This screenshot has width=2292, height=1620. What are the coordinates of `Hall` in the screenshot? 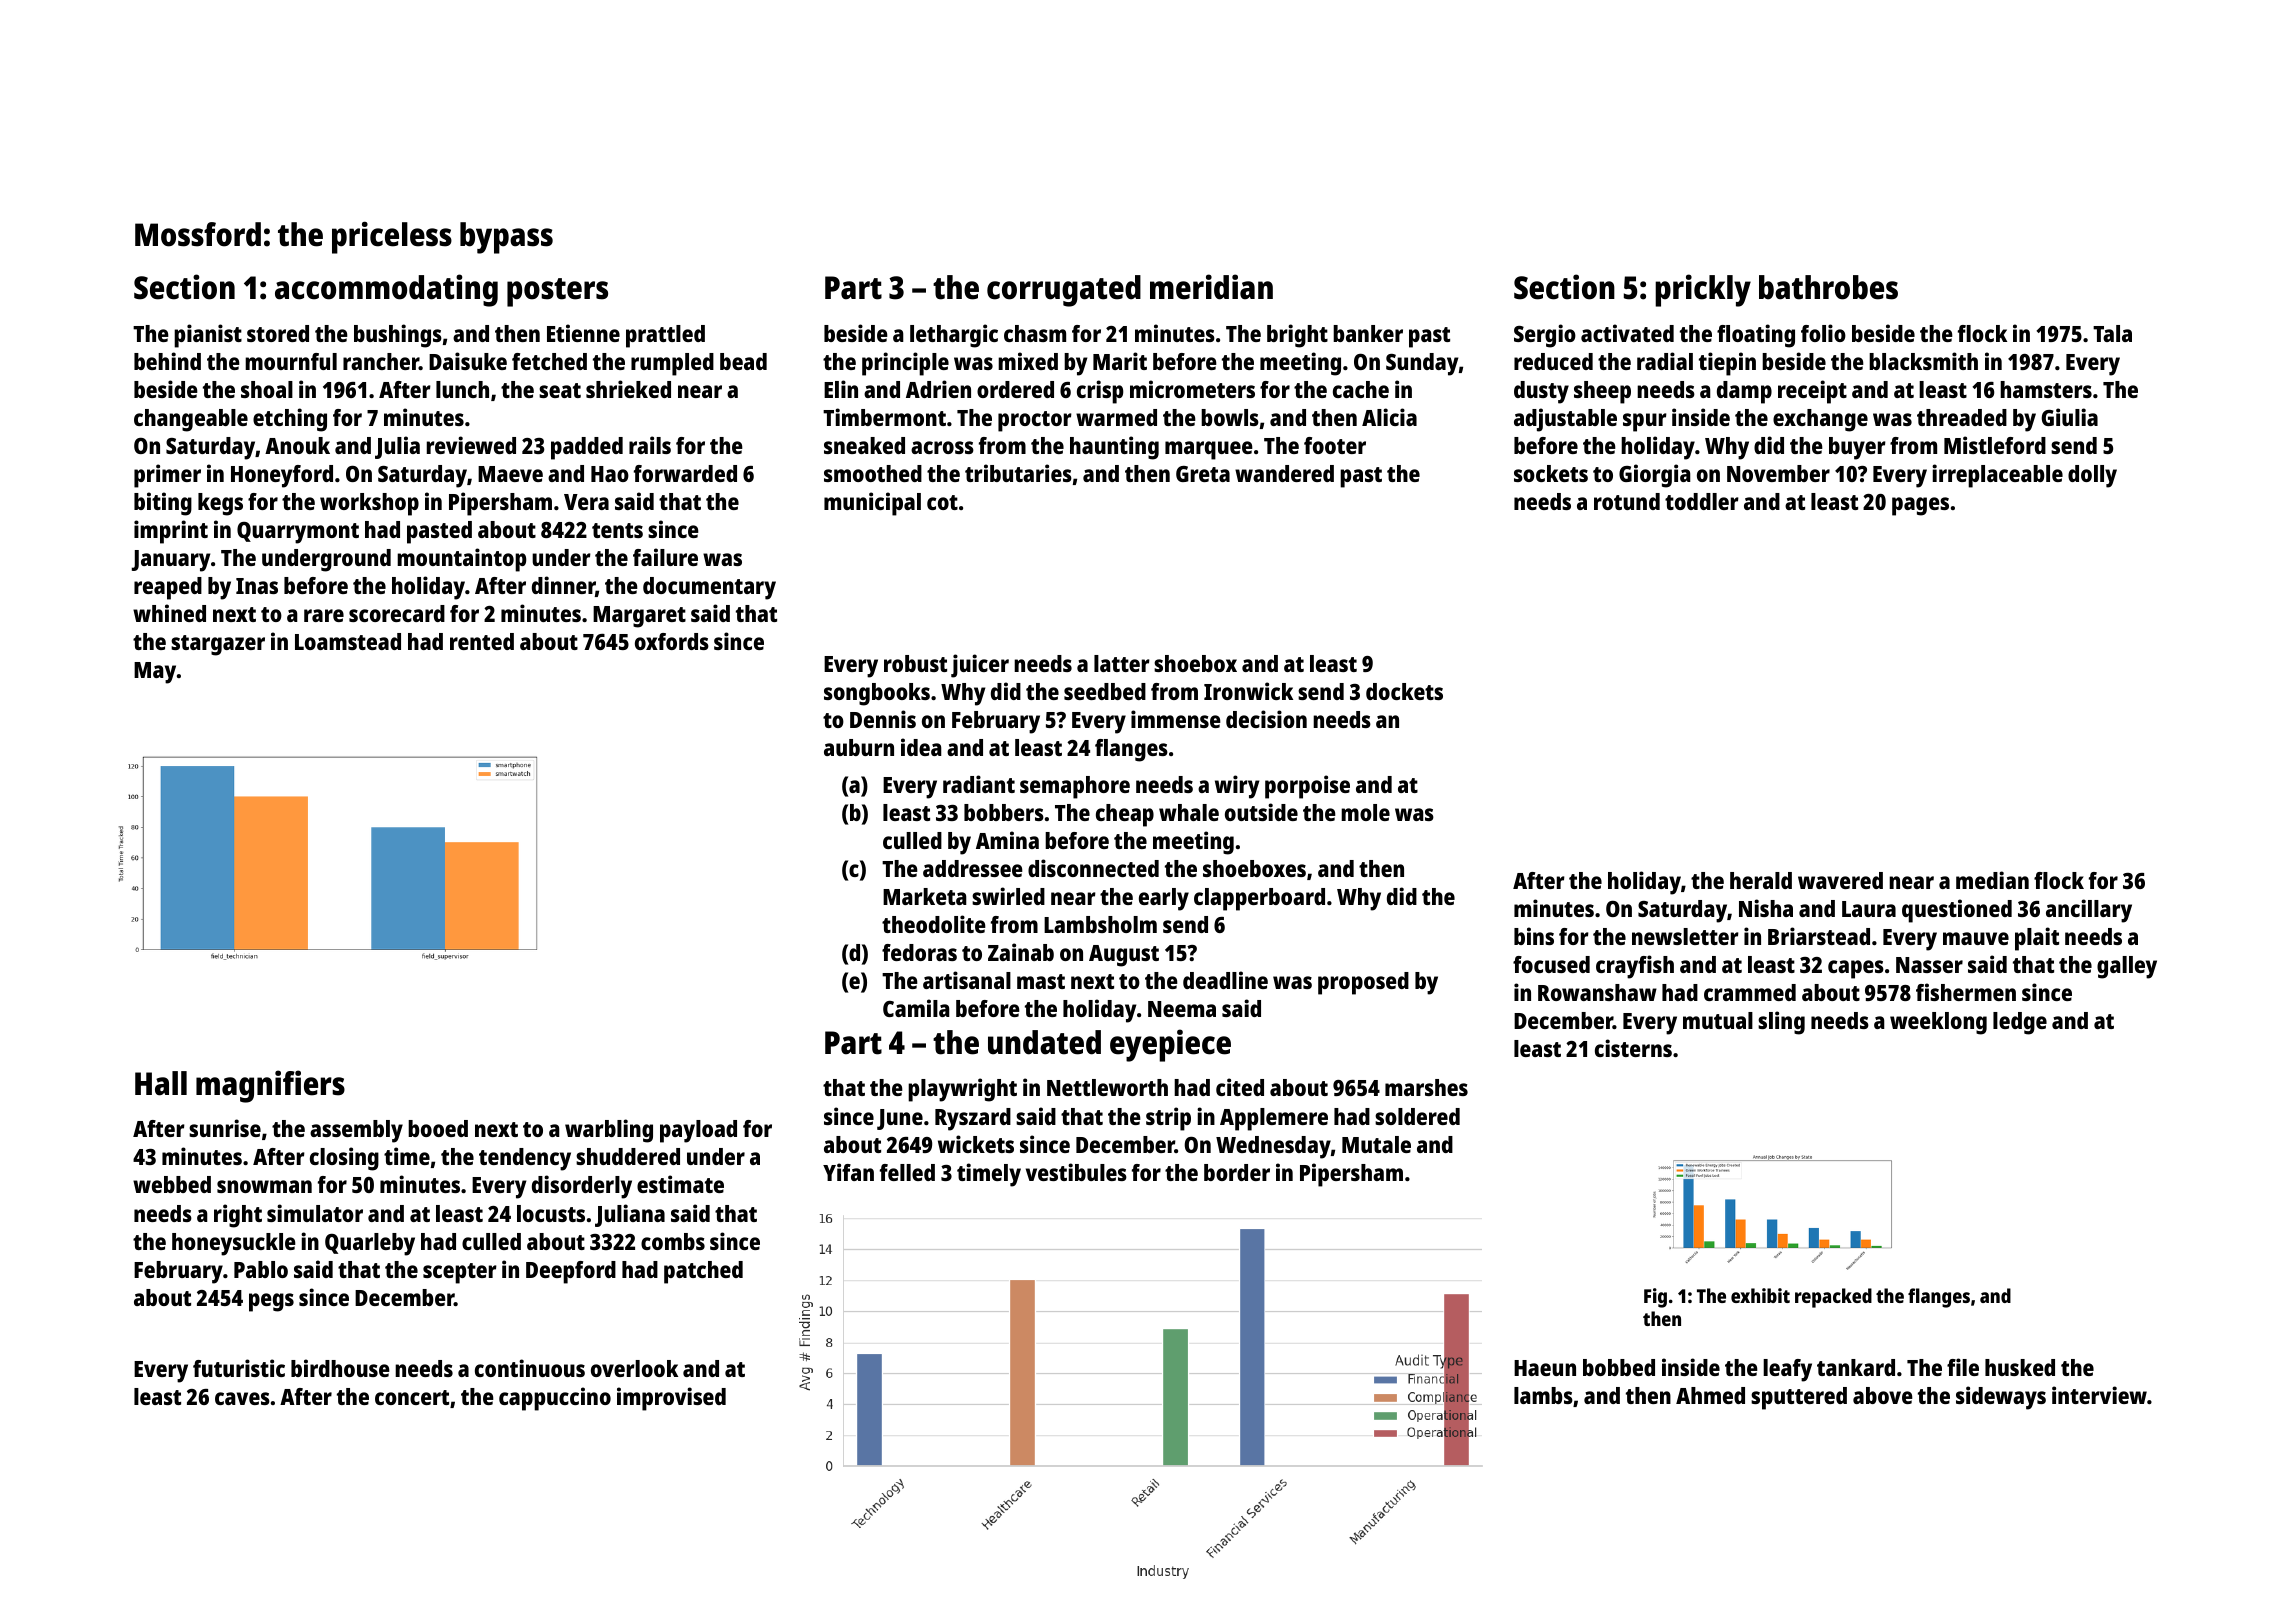 It's located at (161, 1083).
